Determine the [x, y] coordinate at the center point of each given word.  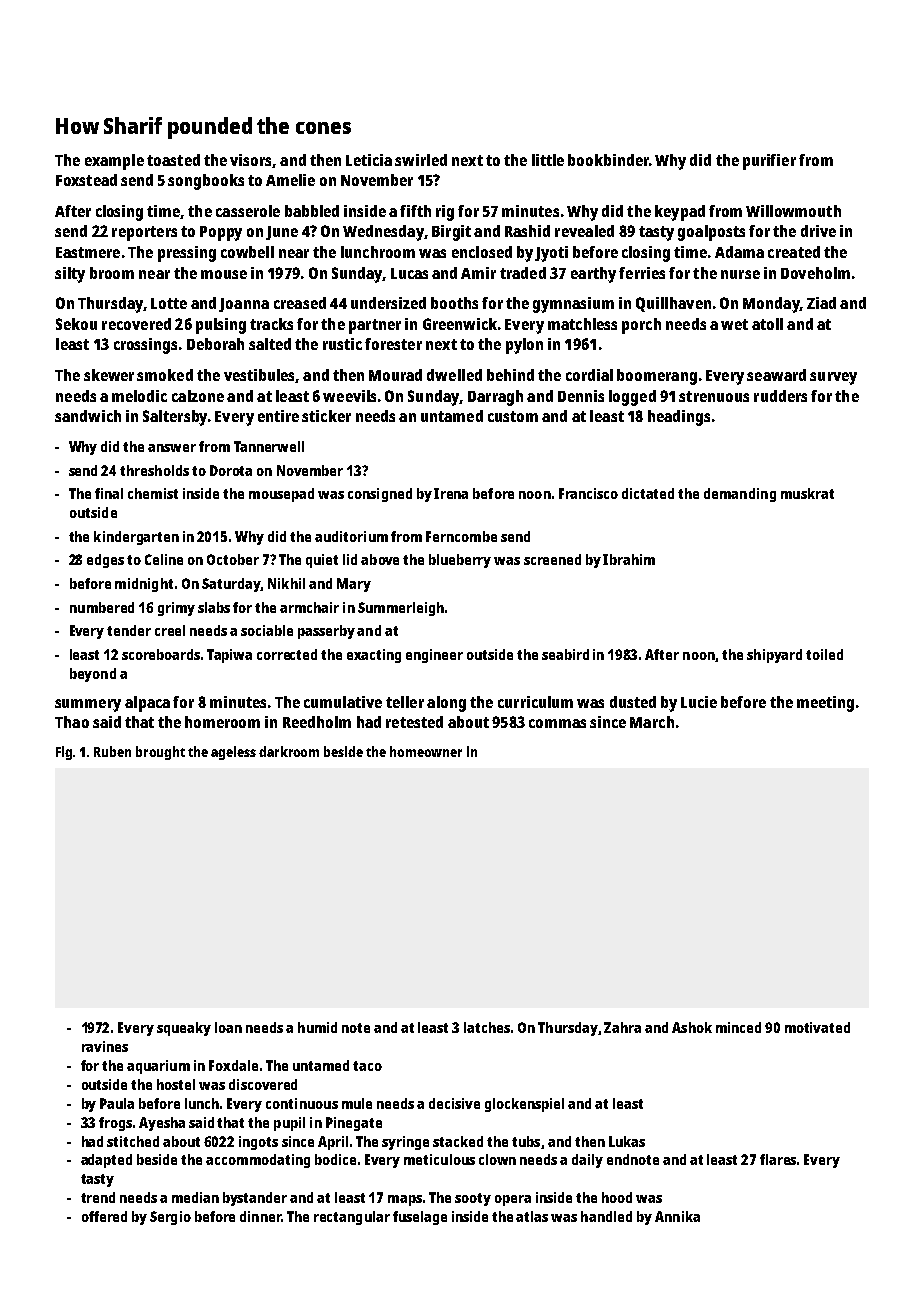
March [652, 722]
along [446, 704]
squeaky [184, 1029]
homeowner [426, 751]
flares [778, 1159]
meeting [825, 704]
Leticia [369, 160]
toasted [173, 160]
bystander [255, 1199]
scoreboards [161, 654]
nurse [740, 274]
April [333, 1143]
